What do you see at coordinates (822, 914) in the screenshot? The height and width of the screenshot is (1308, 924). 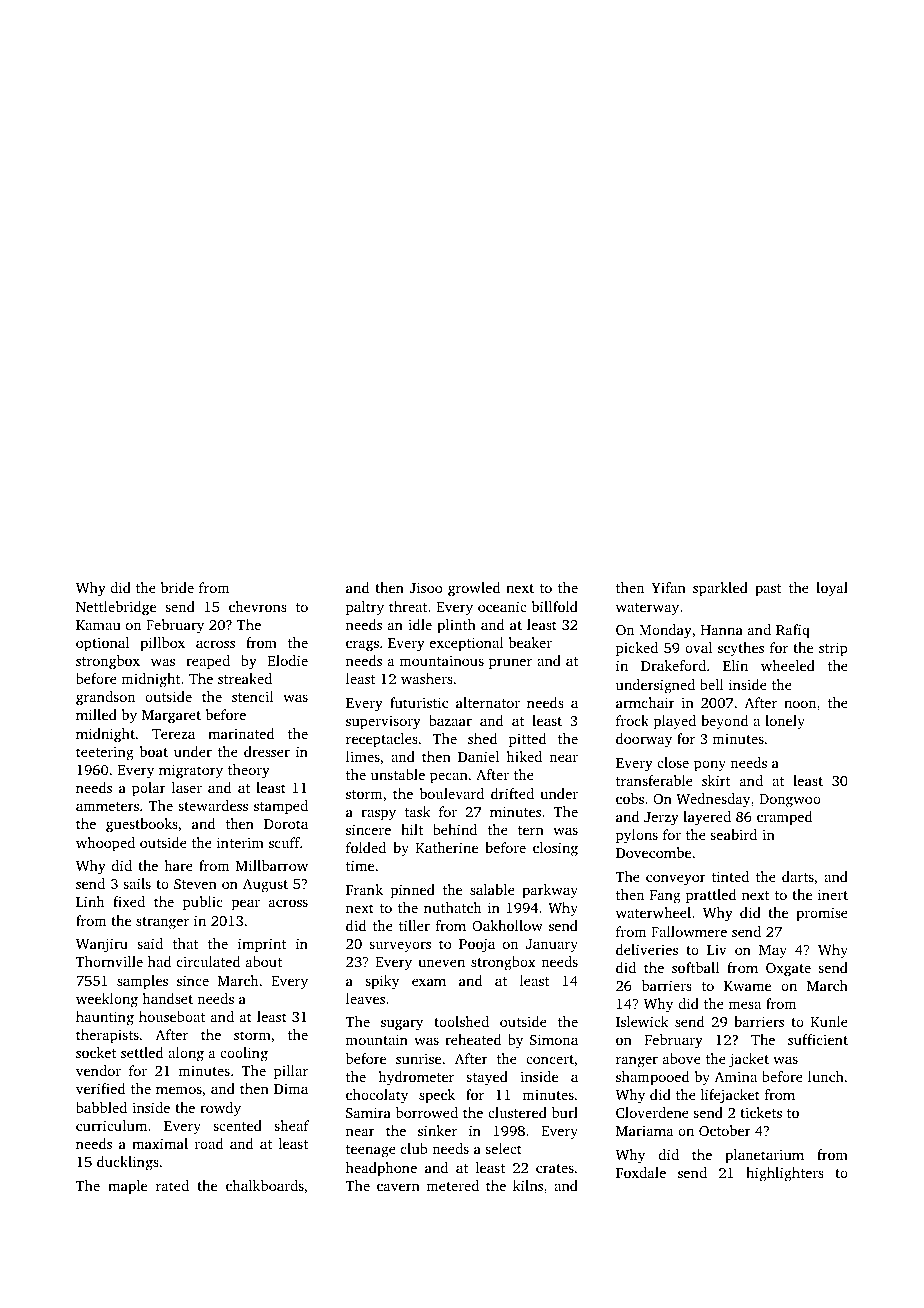 I see `promise` at bounding box center [822, 914].
